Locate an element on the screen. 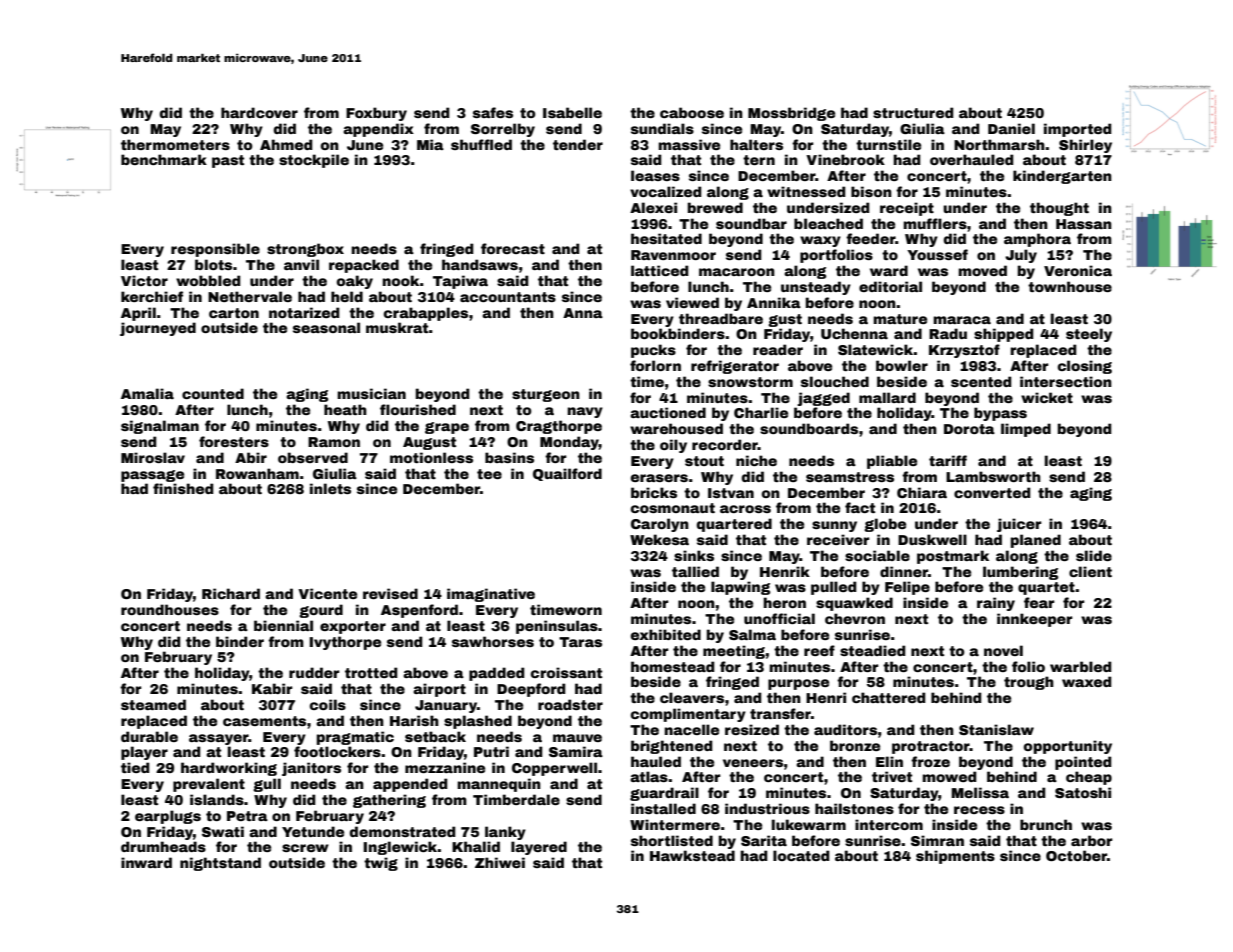  nightstand is located at coordinates (220, 864).
